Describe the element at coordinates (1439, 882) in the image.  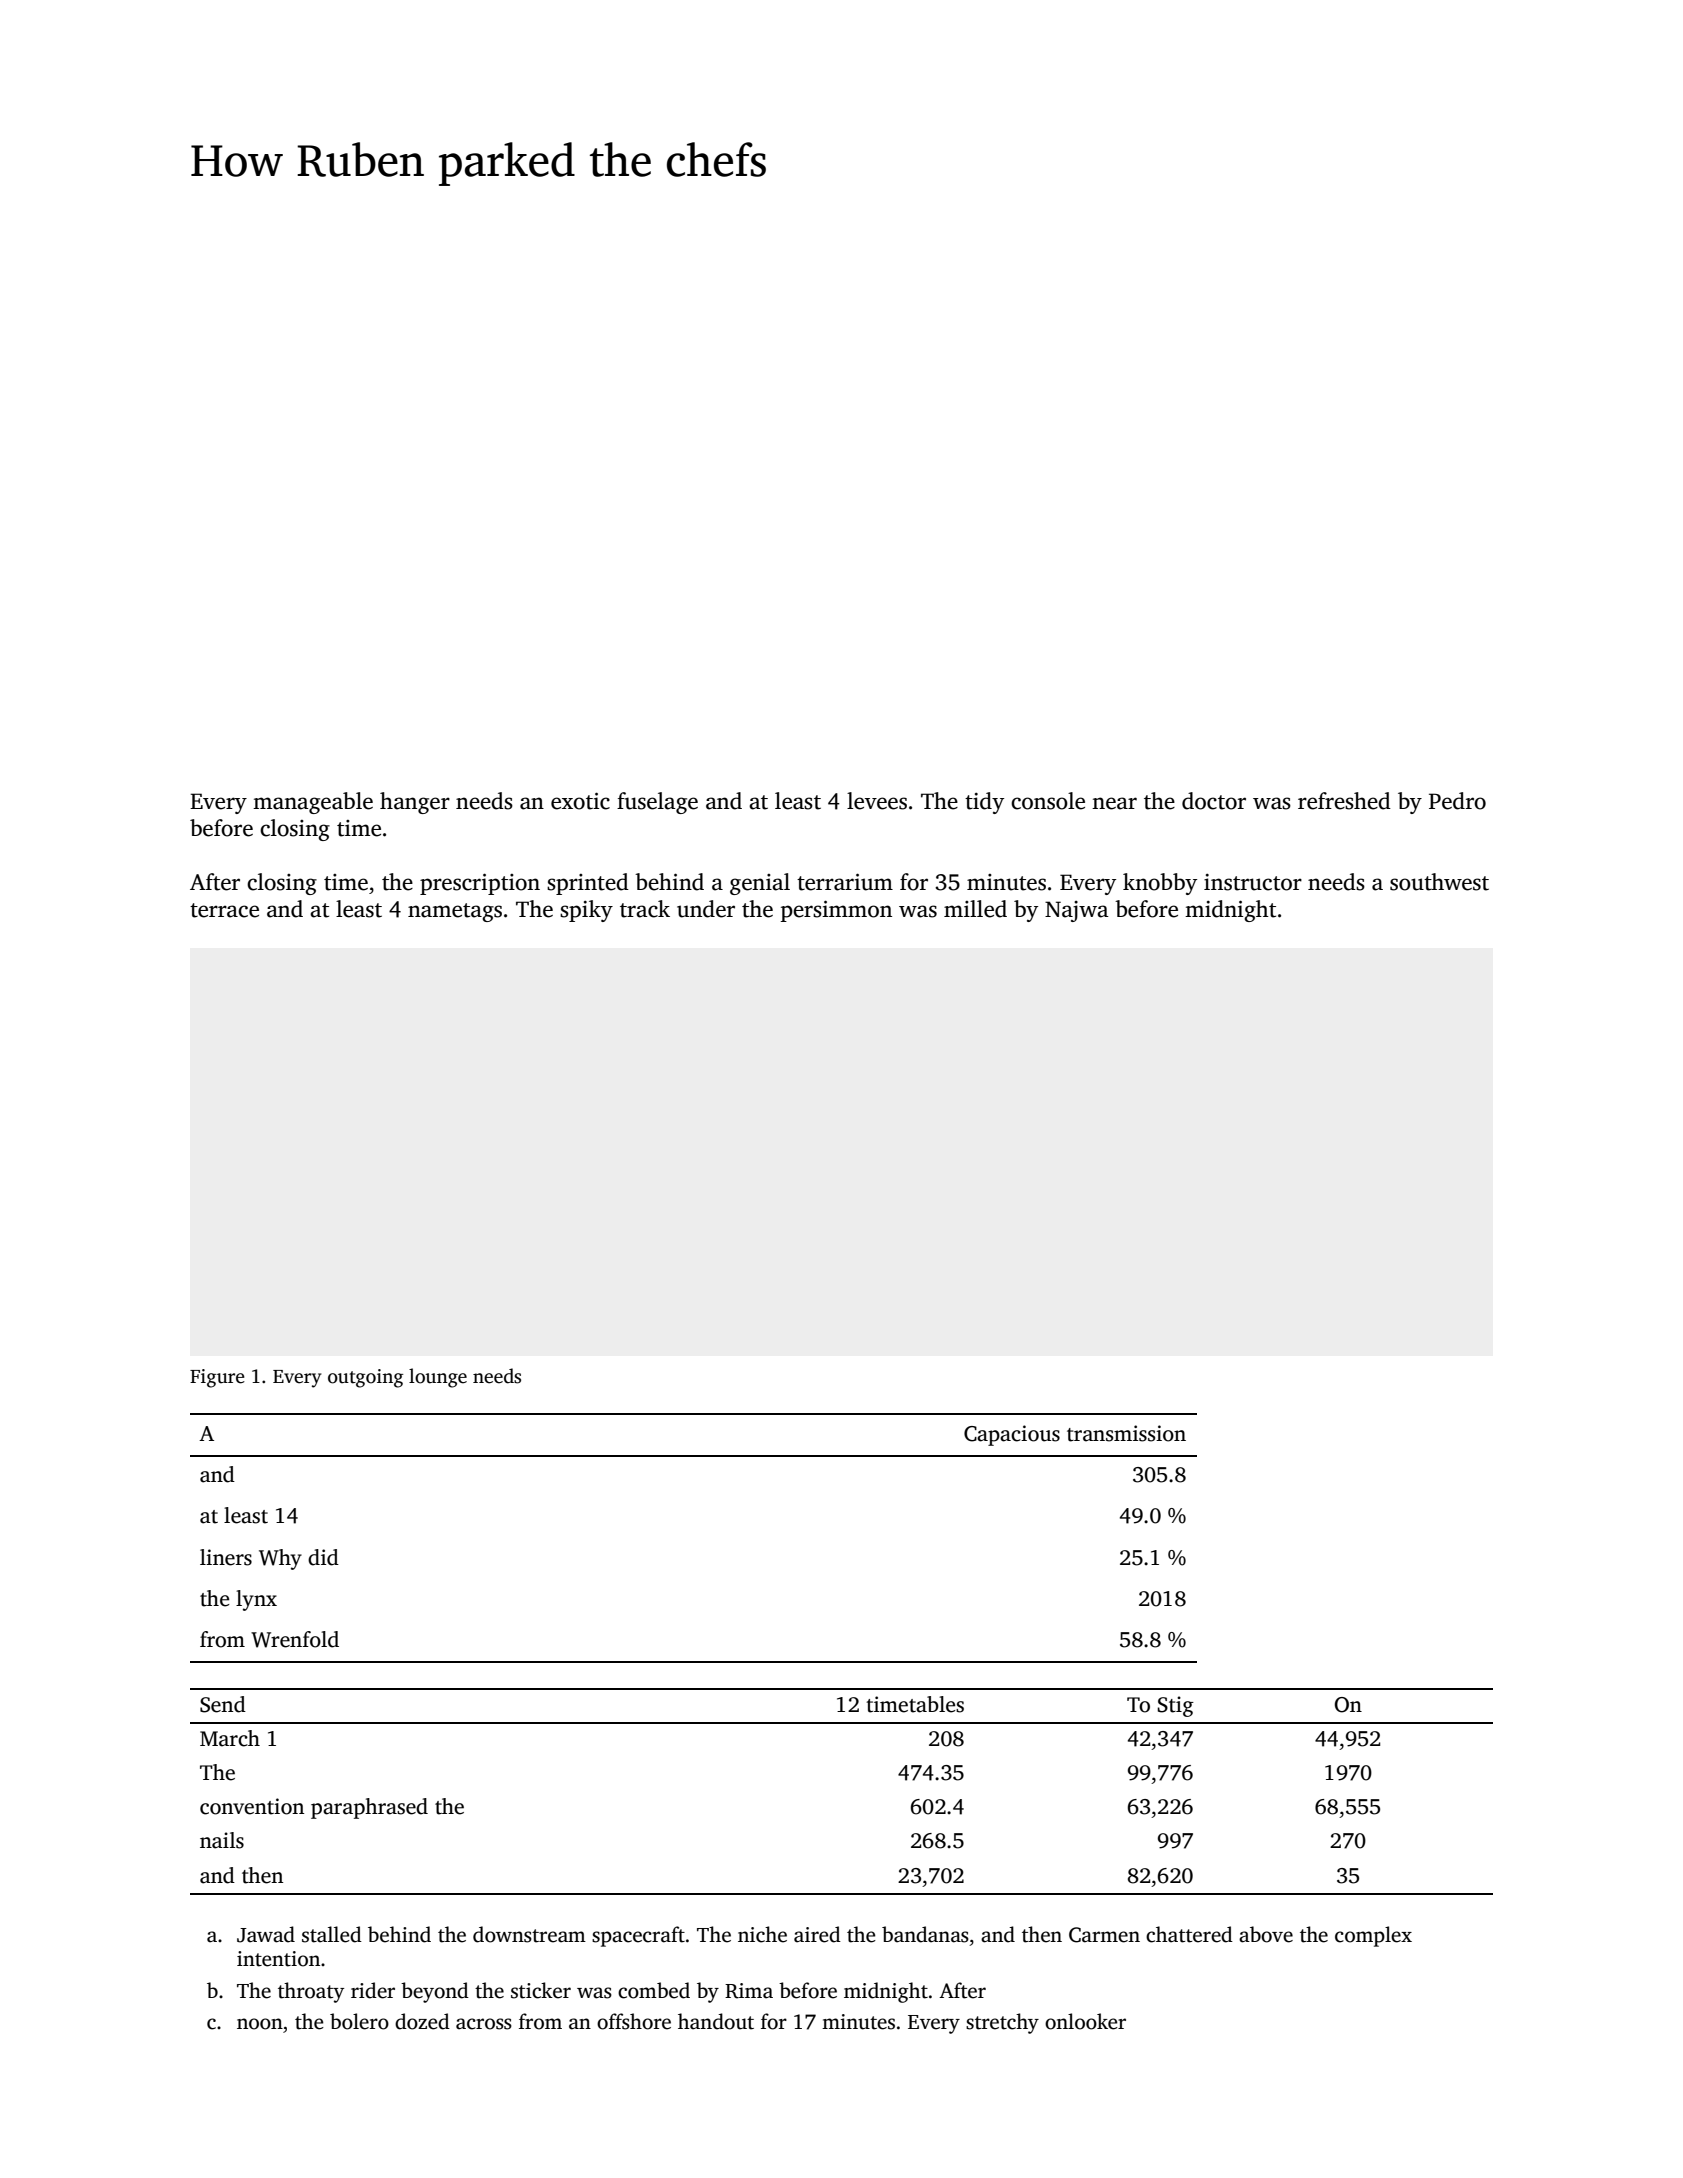
I see `southwest` at that location.
